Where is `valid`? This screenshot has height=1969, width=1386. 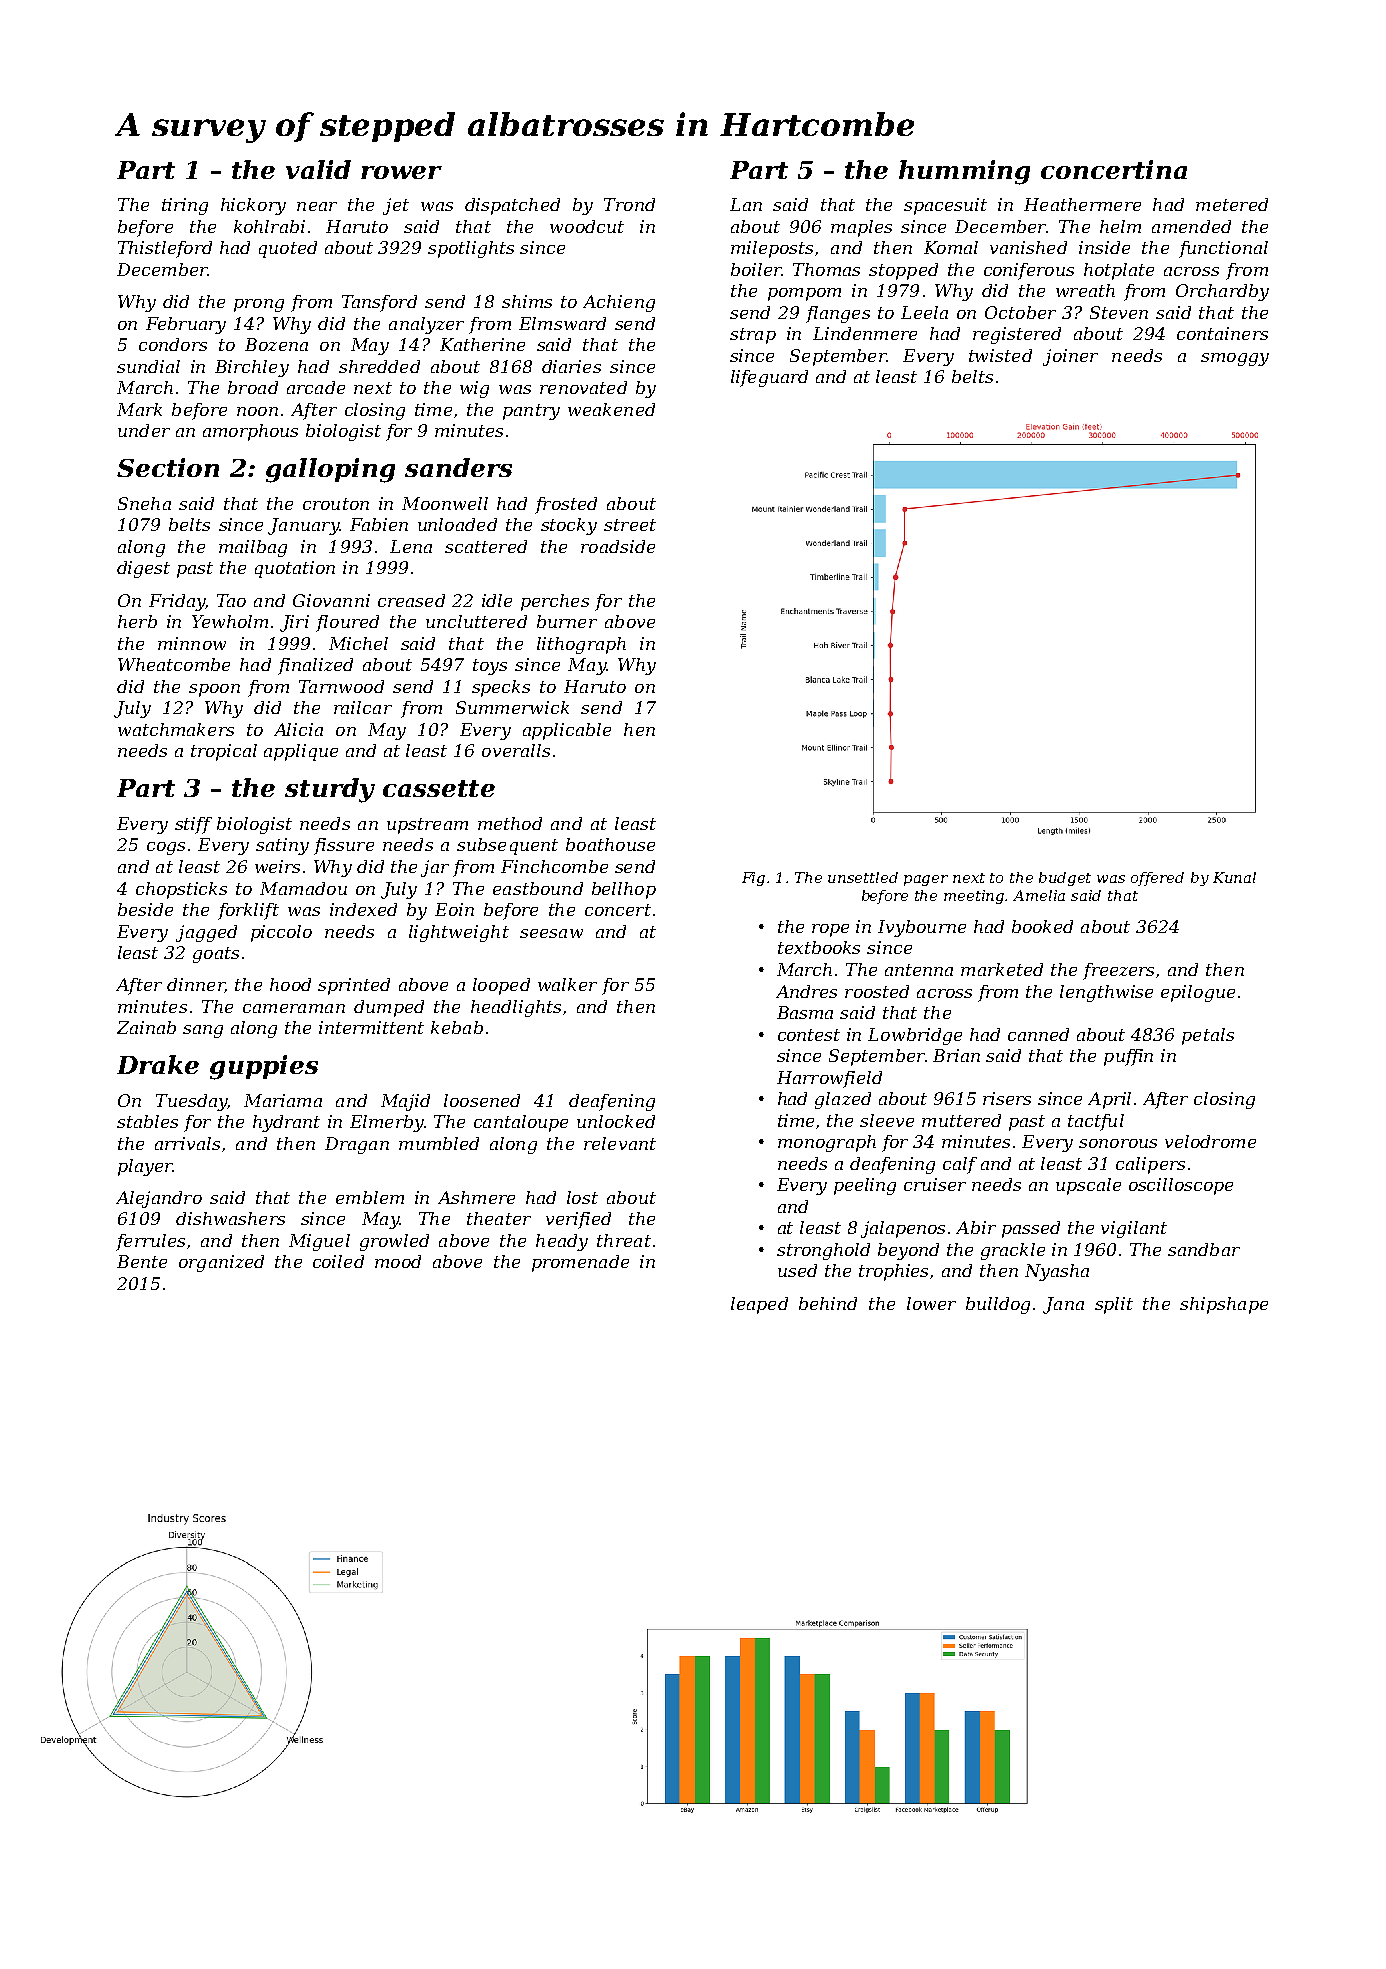 valid is located at coordinates (318, 169).
